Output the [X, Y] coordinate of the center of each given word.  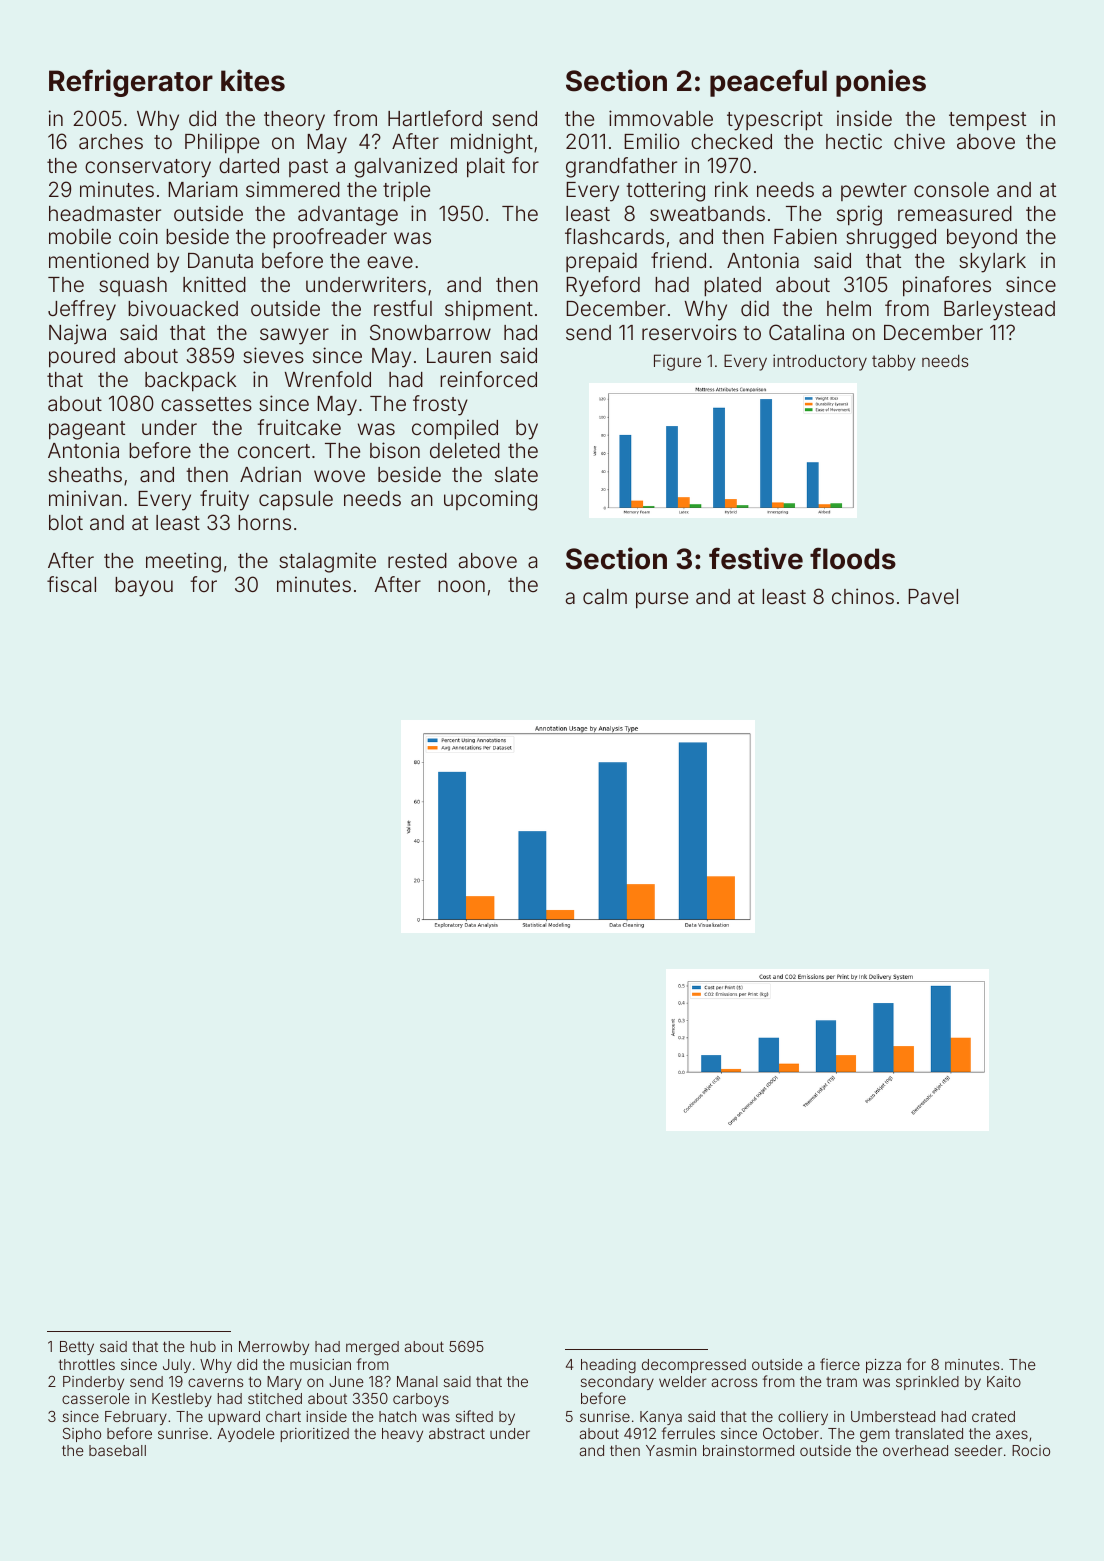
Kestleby [182, 1400]
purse [662, 600]
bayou [144, 587]
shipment [489, 310]
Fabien [805, 236]
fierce [840, 1364]
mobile [80, 236]
